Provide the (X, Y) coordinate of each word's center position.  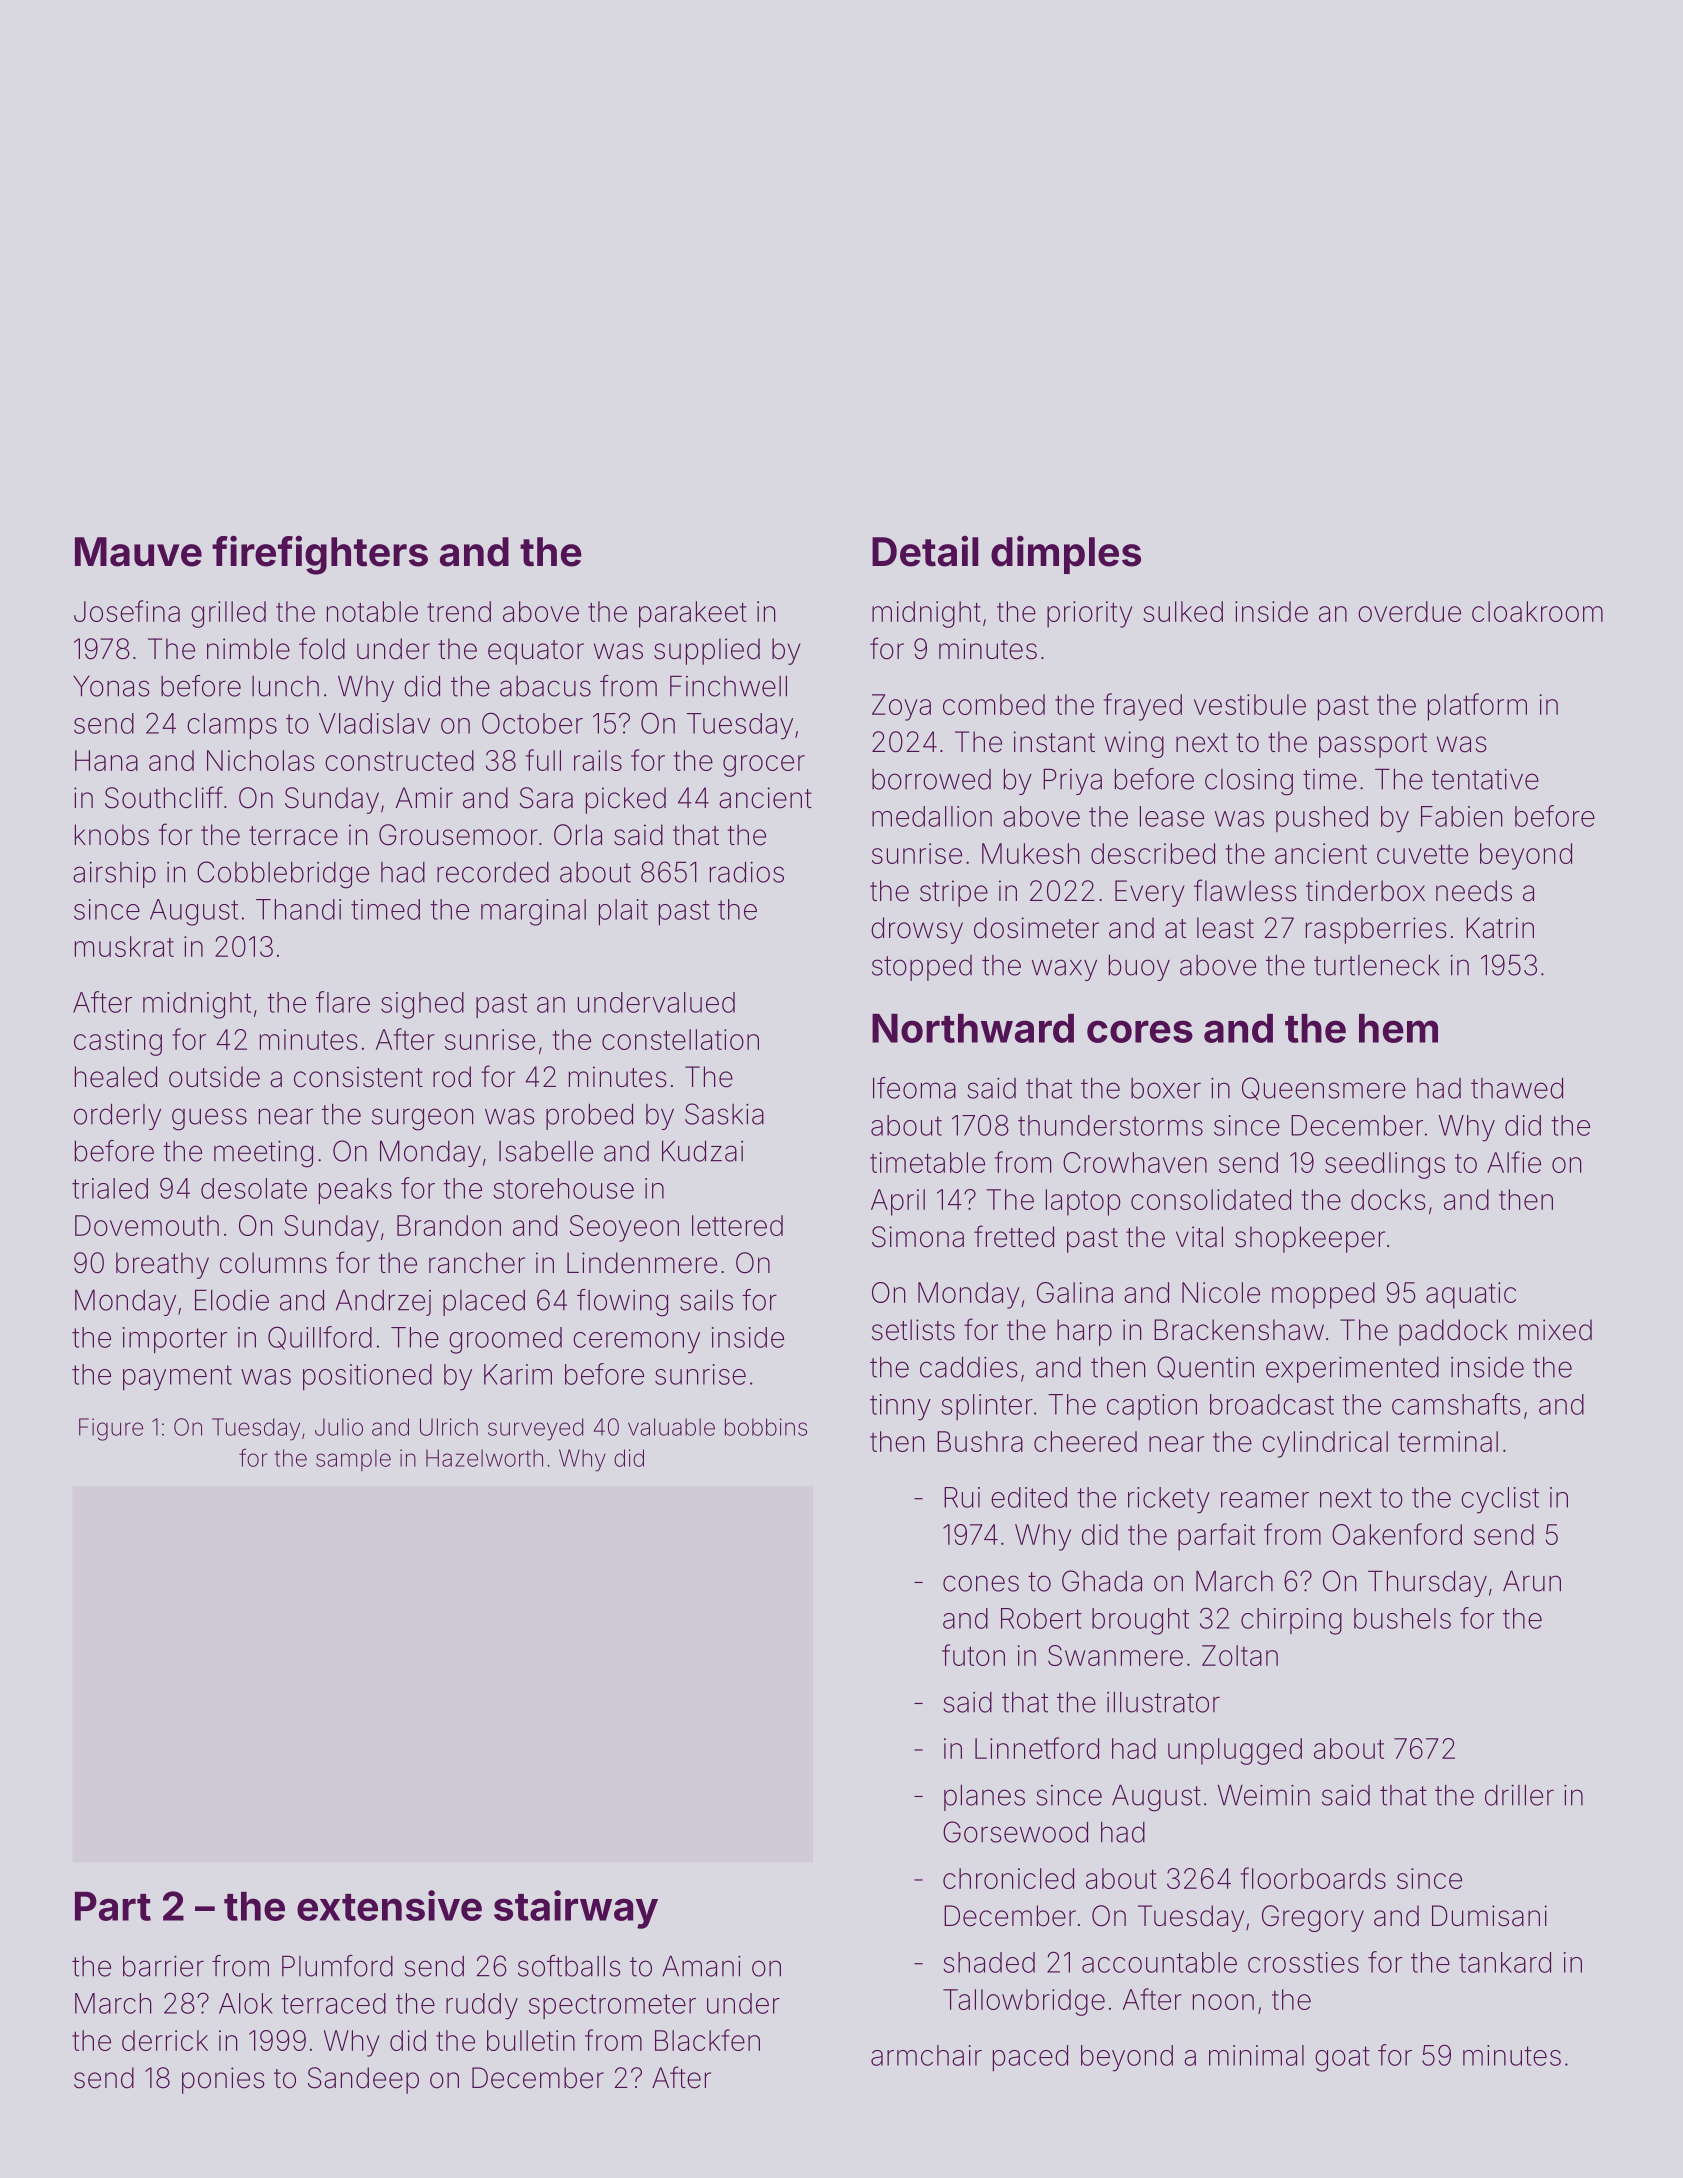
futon (973, 1655)
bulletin (531, 2040)
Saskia (724, 1114)
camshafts (1456, 1404)
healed (116, 1077)
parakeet (693, 614)
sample (353, 1460)
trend (459, 611)
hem (1398, 1028)
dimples (1066, 554)
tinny (900, 1407)
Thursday (1427, 1583)
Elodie (232, 1300)
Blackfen (707, 2040)
